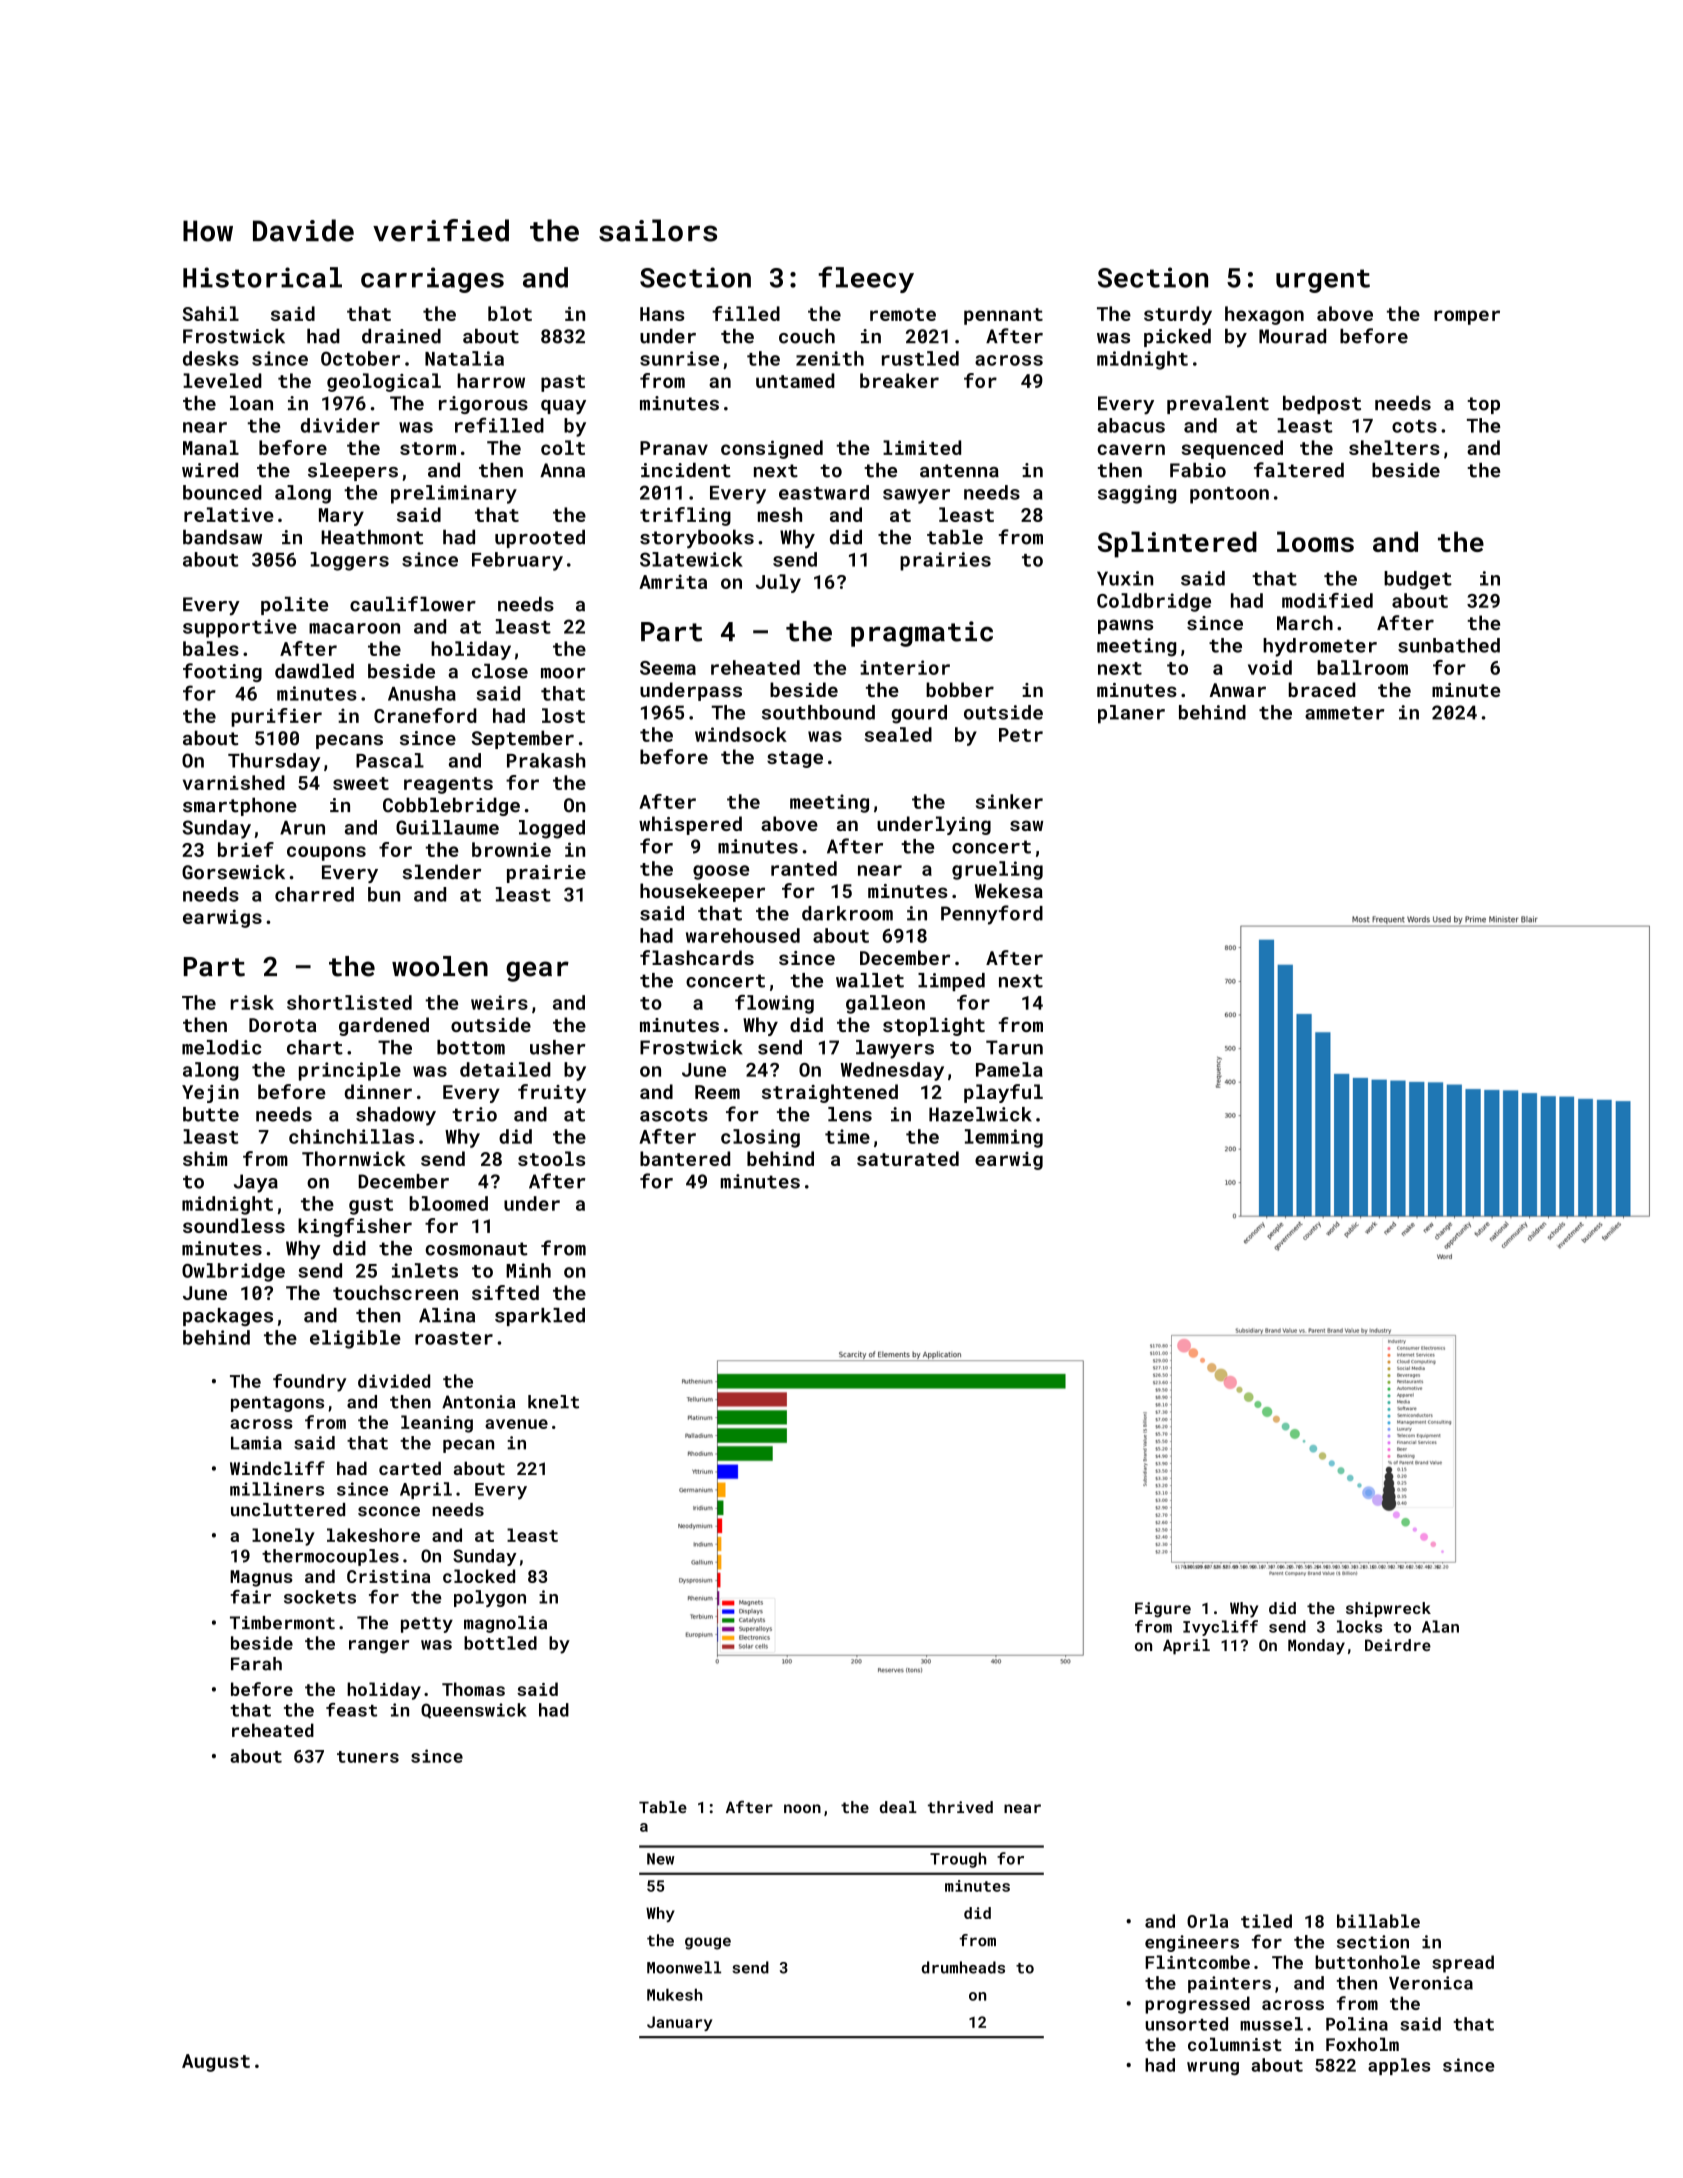 The image size is (1683, 2178). What do you see at coordinates (1344, 713) in the image?
I see `ammeter` at bounding box center [1344, 713].
